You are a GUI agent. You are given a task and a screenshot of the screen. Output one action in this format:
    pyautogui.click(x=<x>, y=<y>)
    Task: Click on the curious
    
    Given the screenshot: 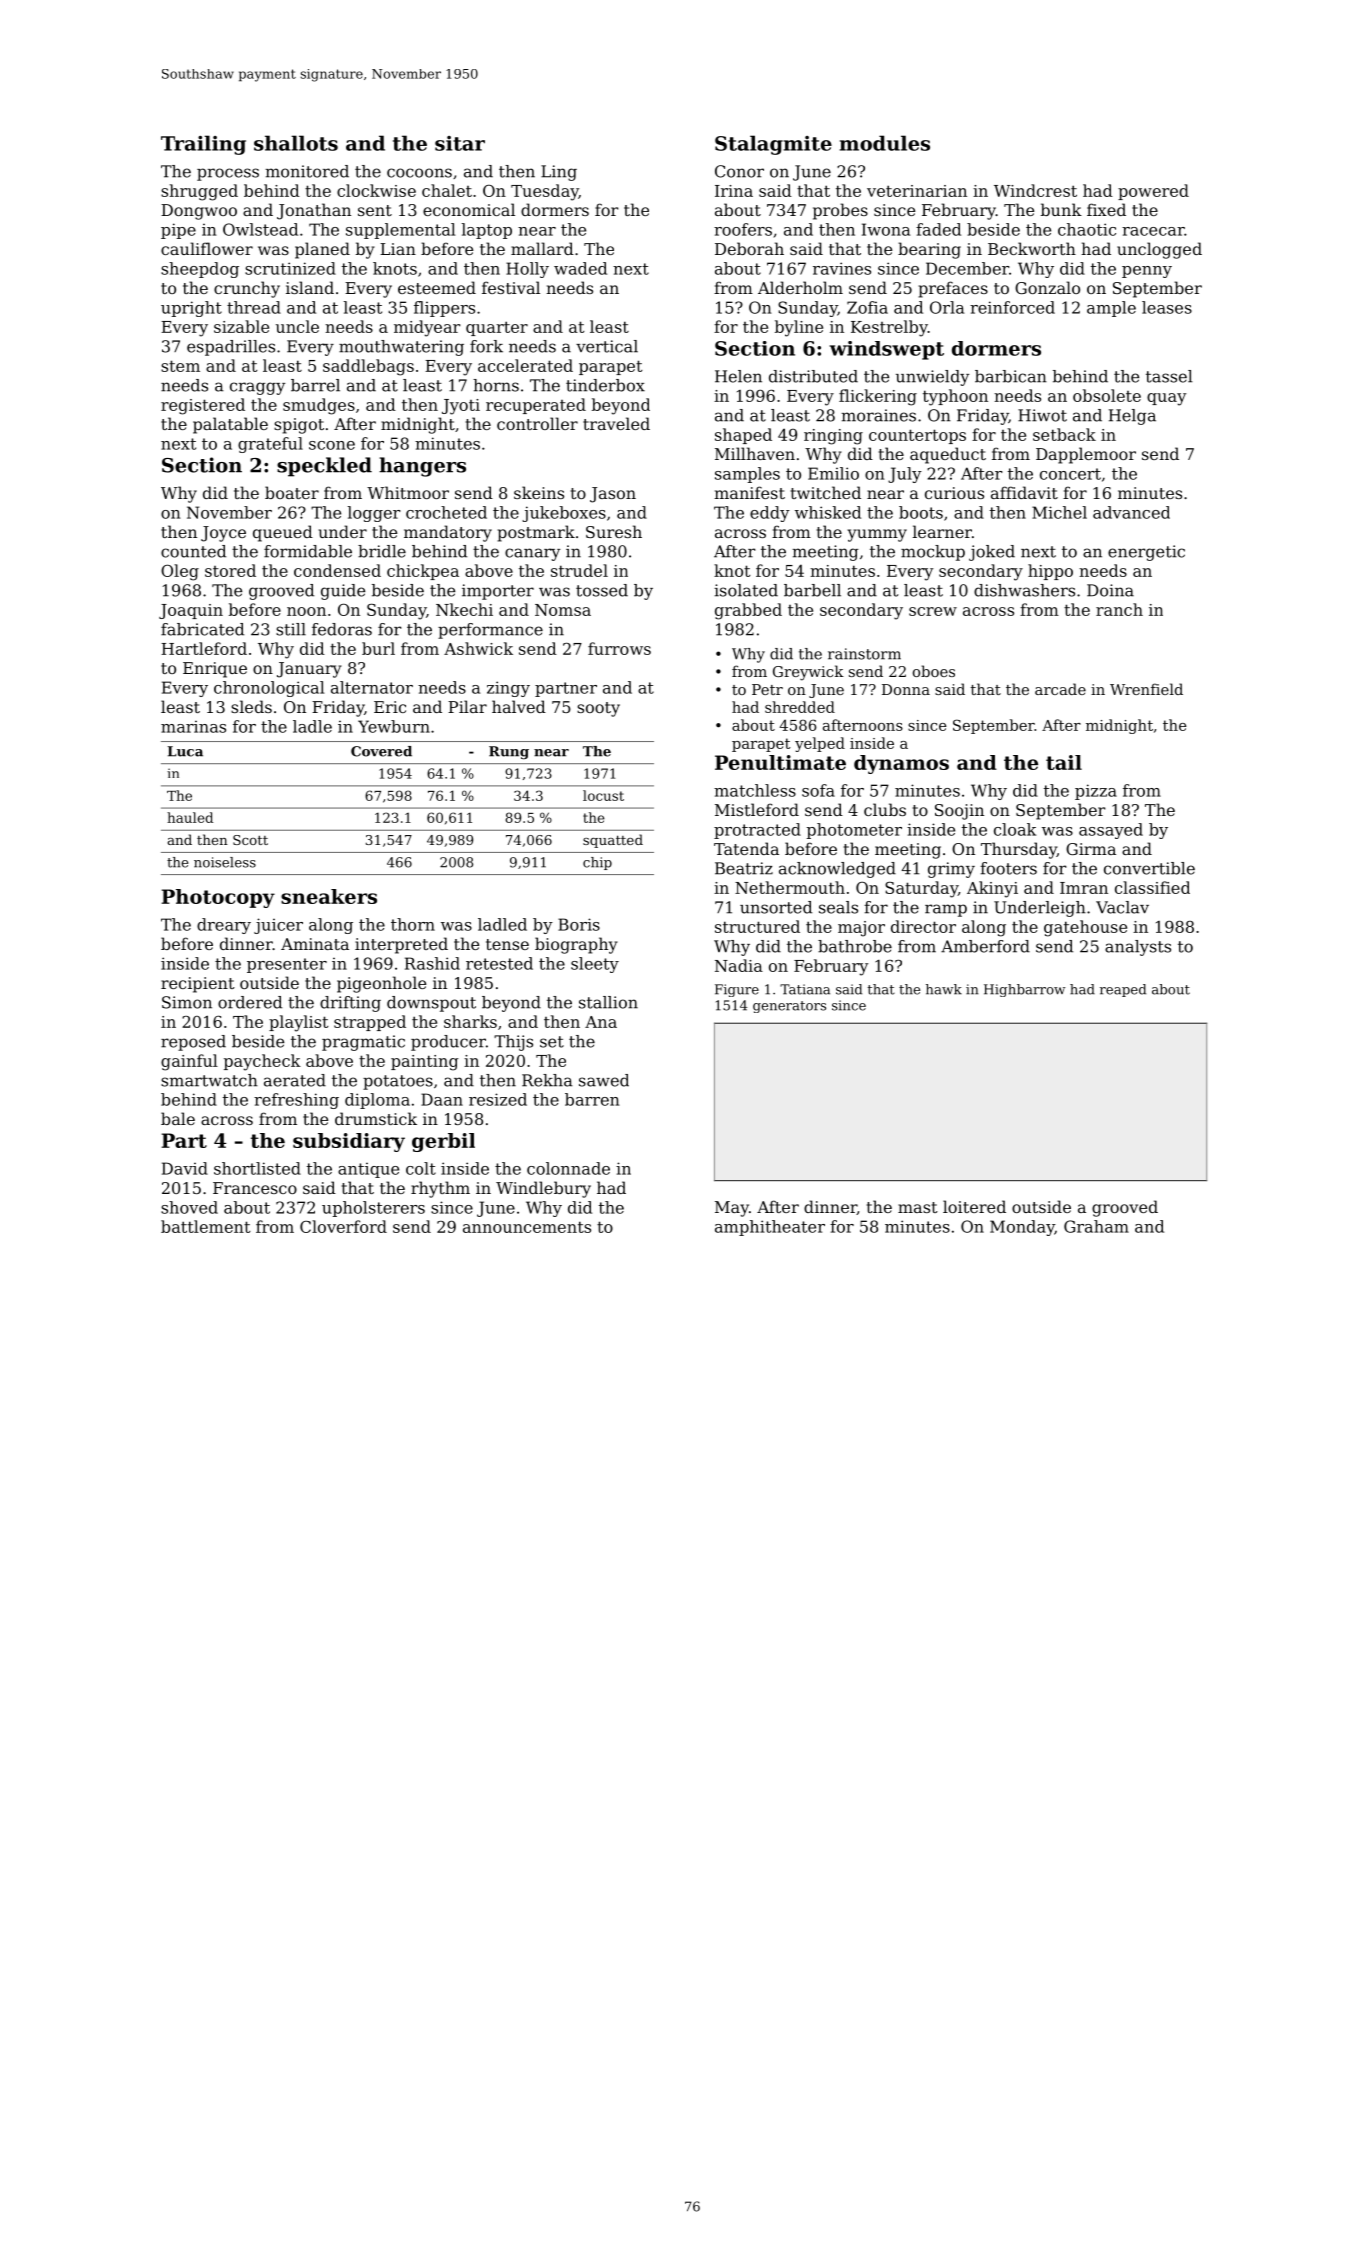 What is the action you would take?
    pyautogui.click(x=954, y=493)
